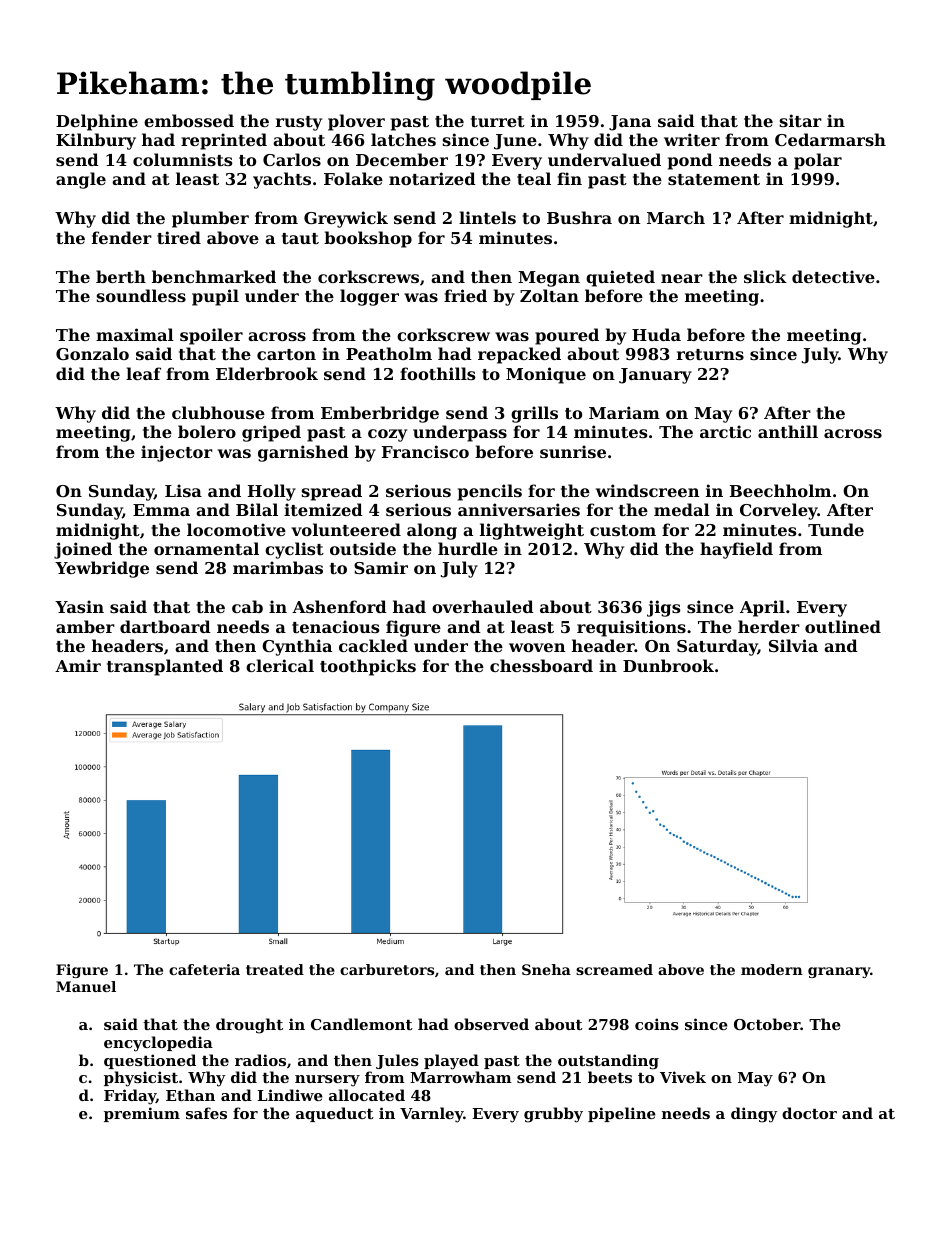 The height and width of the screenshot is (1233, 952). I want to click on Manuel, so click(86, 986).
